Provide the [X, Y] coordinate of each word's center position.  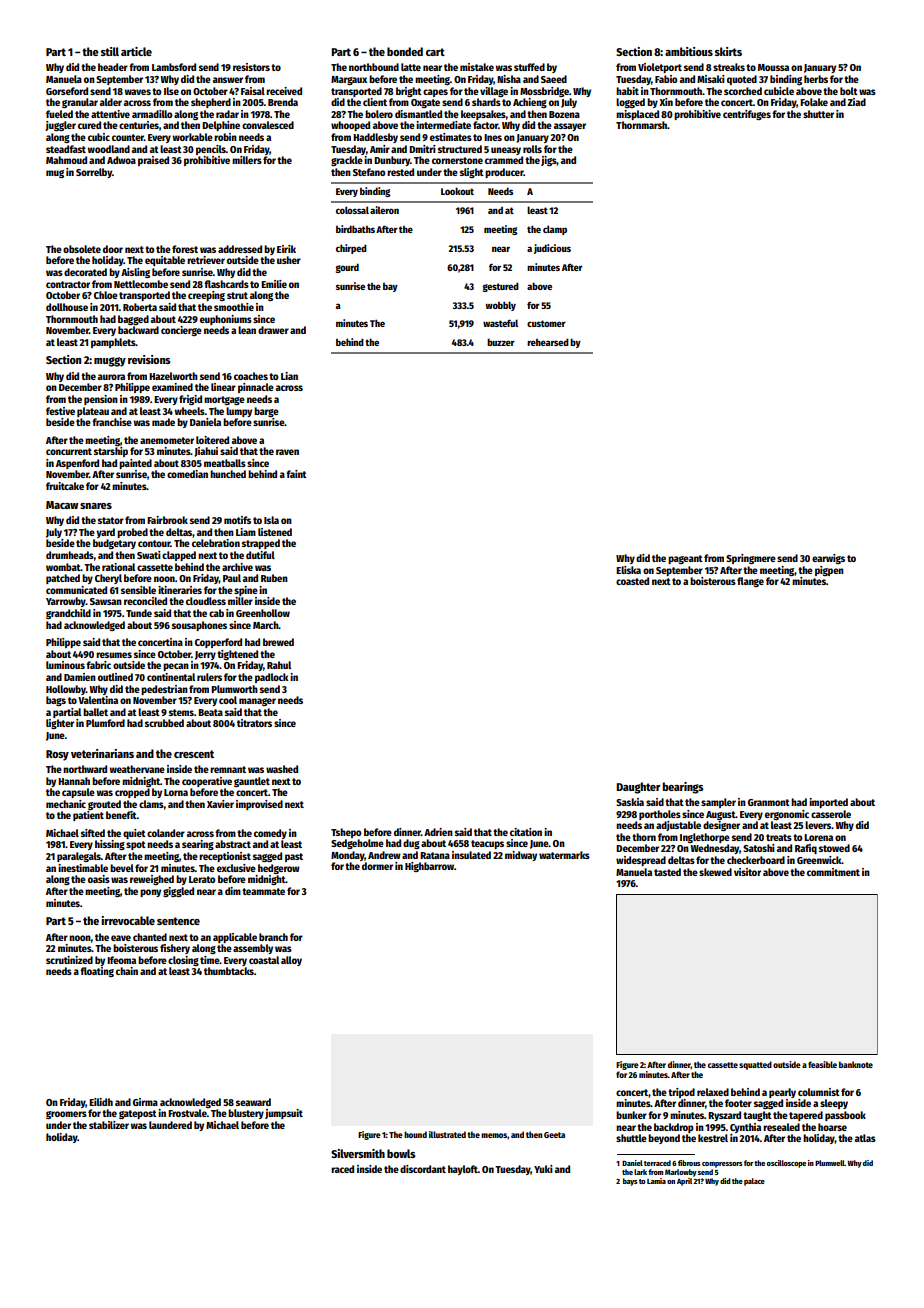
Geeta [554, 1135]
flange [750, 582]
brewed [278, 642]
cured [89, 125]
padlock [271, 678]
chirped [351, 249]
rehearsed [548, 342]
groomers [66, 1115]
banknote [856, 1064]
